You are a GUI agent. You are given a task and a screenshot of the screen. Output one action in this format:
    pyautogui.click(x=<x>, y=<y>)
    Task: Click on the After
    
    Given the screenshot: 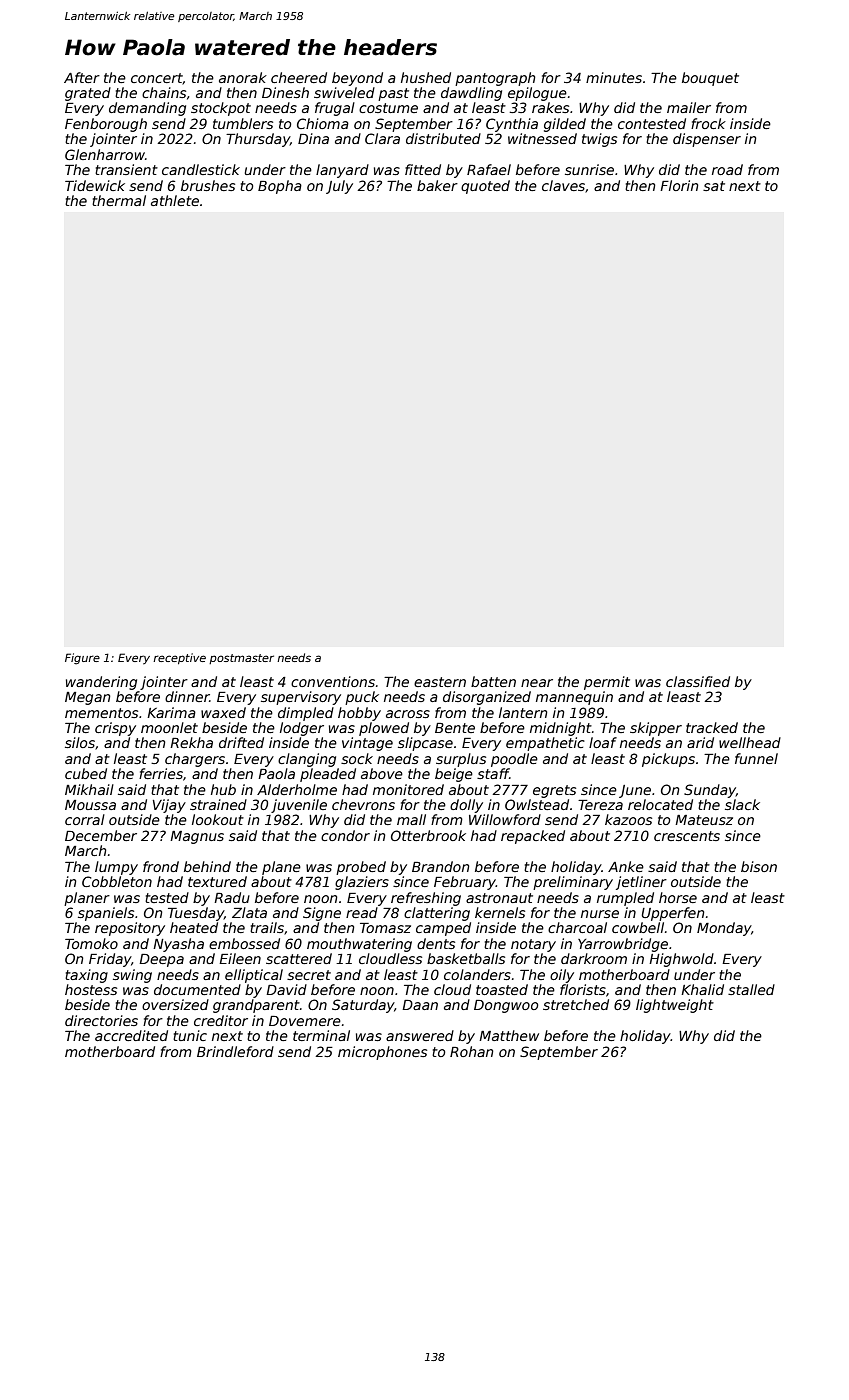 What is the action you would take?
    pyautogui.click(x=82, y=77)
